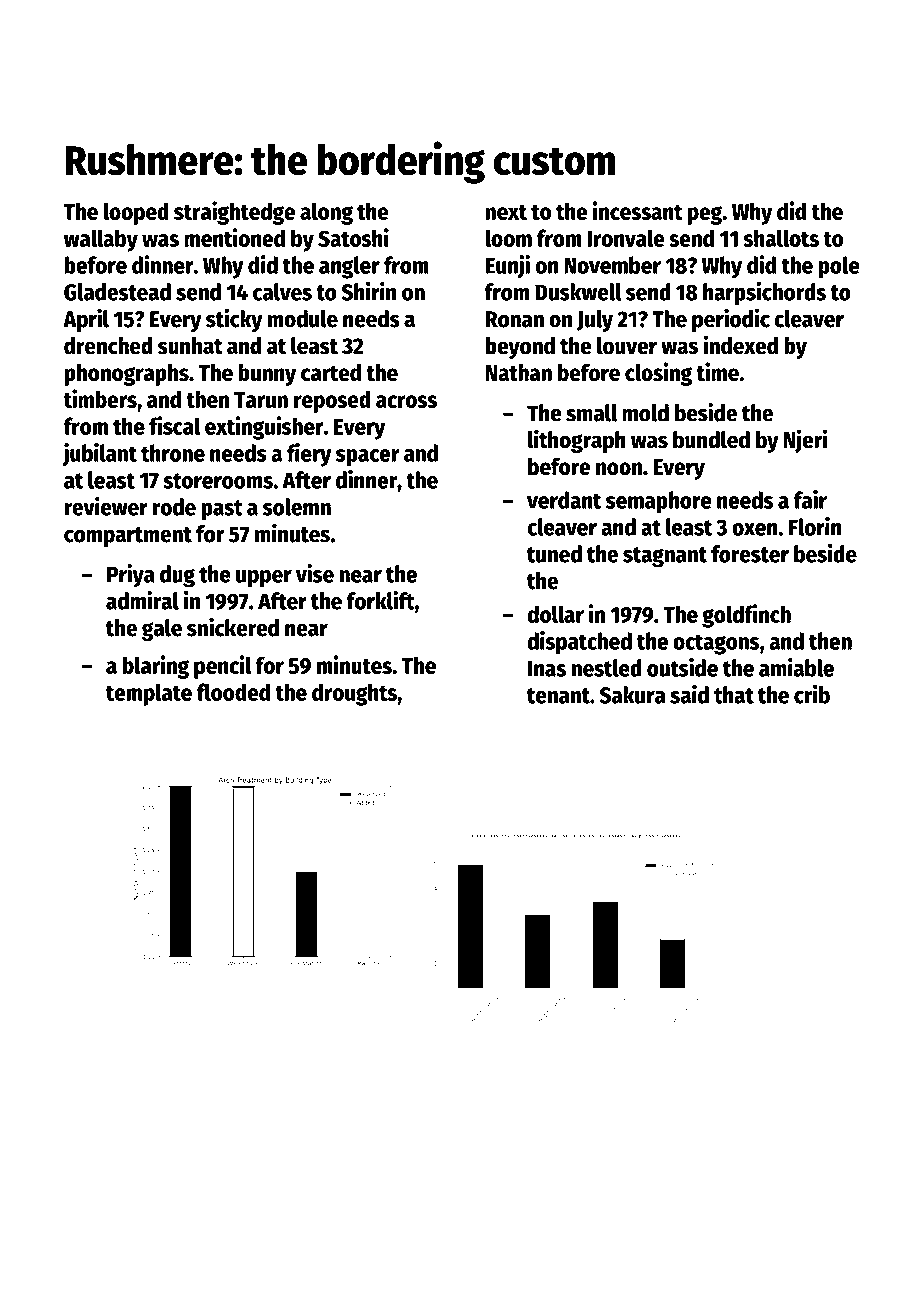 This screenshot has width=924, height=1311. Describe the element at coordinates (554, 554) in the screenshot. I see `tuned` at that location.
